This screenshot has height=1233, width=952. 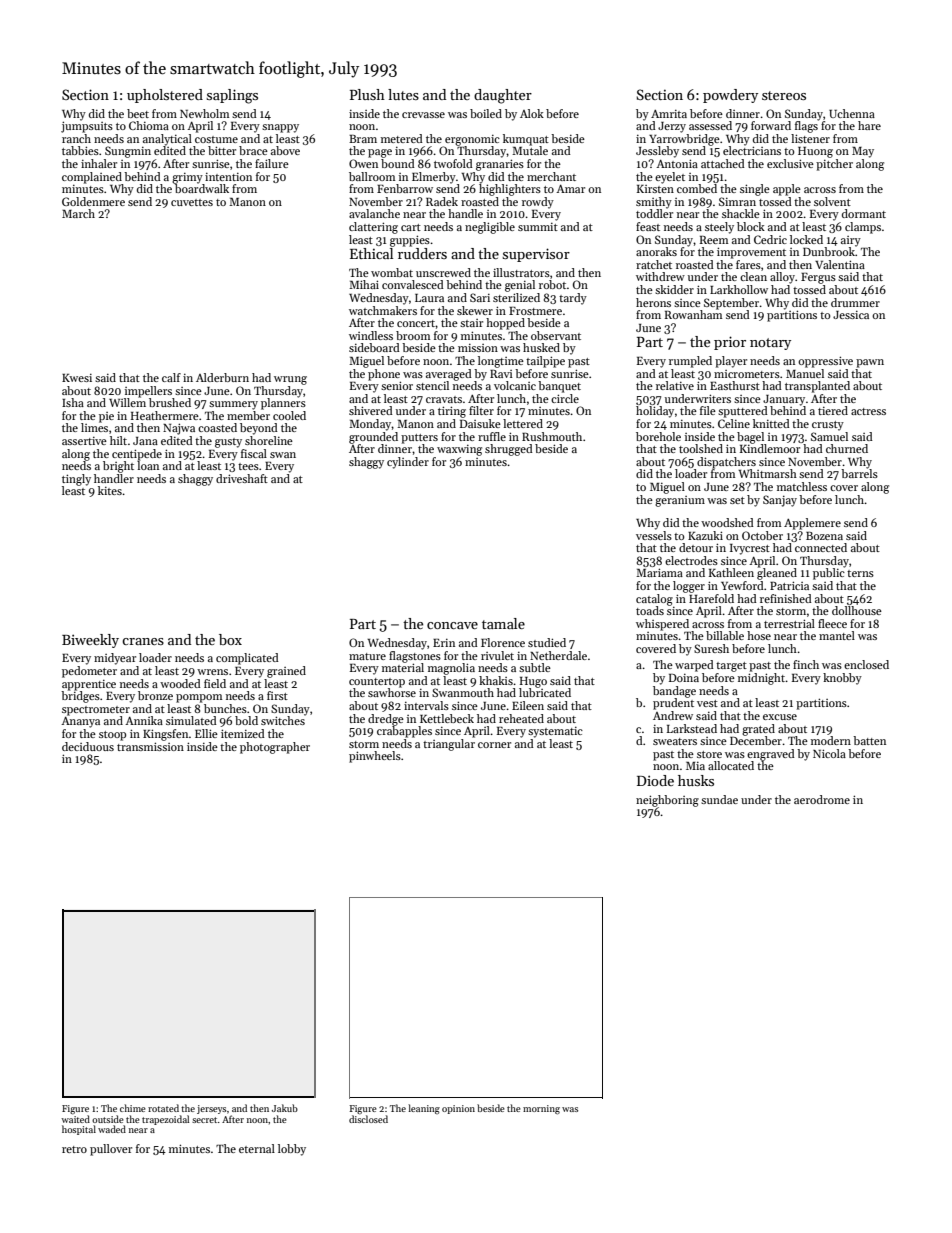 What do you see at coordinates (424, 1109) in the screenshot?
I see `leaning` at bounding box center [424, 1109].
